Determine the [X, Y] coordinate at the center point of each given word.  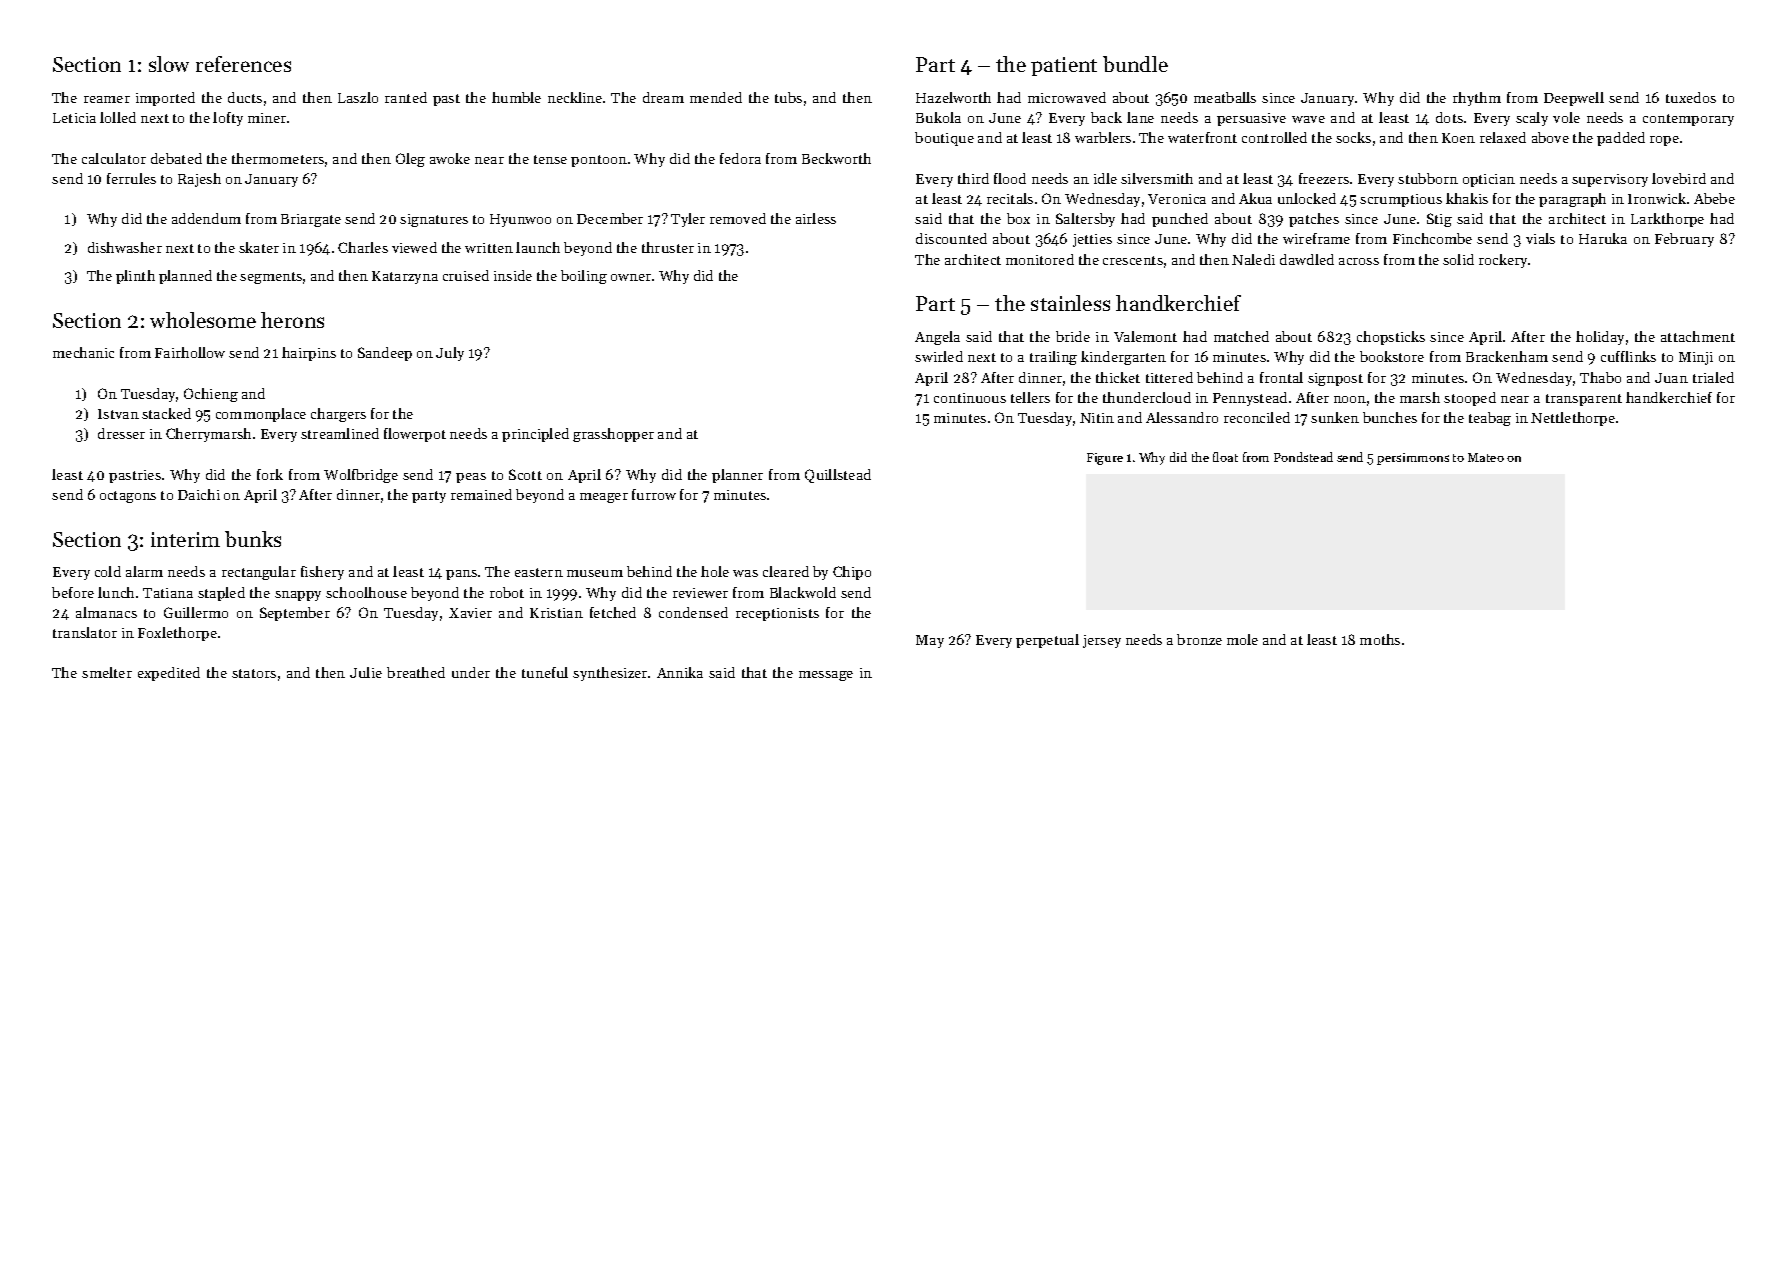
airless [816, 218]
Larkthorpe [1667, 220]
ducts [245, 97]
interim [185, 539]
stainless [1070, 303]
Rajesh [199, 180]
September [295, 614]
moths [1380, 639]
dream [663, 97]
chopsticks [1391, 338]
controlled [1274, 137]
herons [292, 320]
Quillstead [838, 476]
